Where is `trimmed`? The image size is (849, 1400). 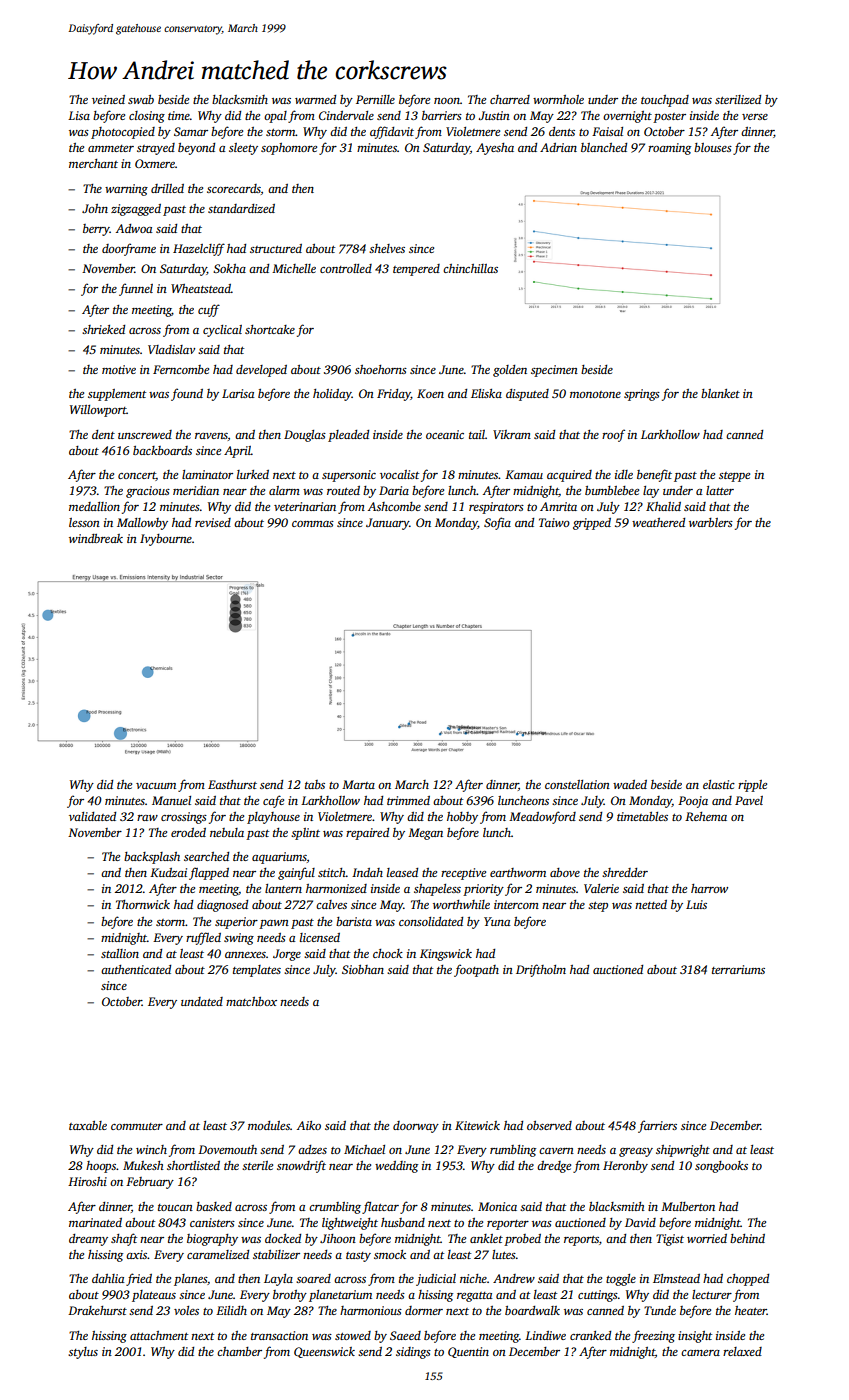 trimmed is located at coordinates (408, 800).
